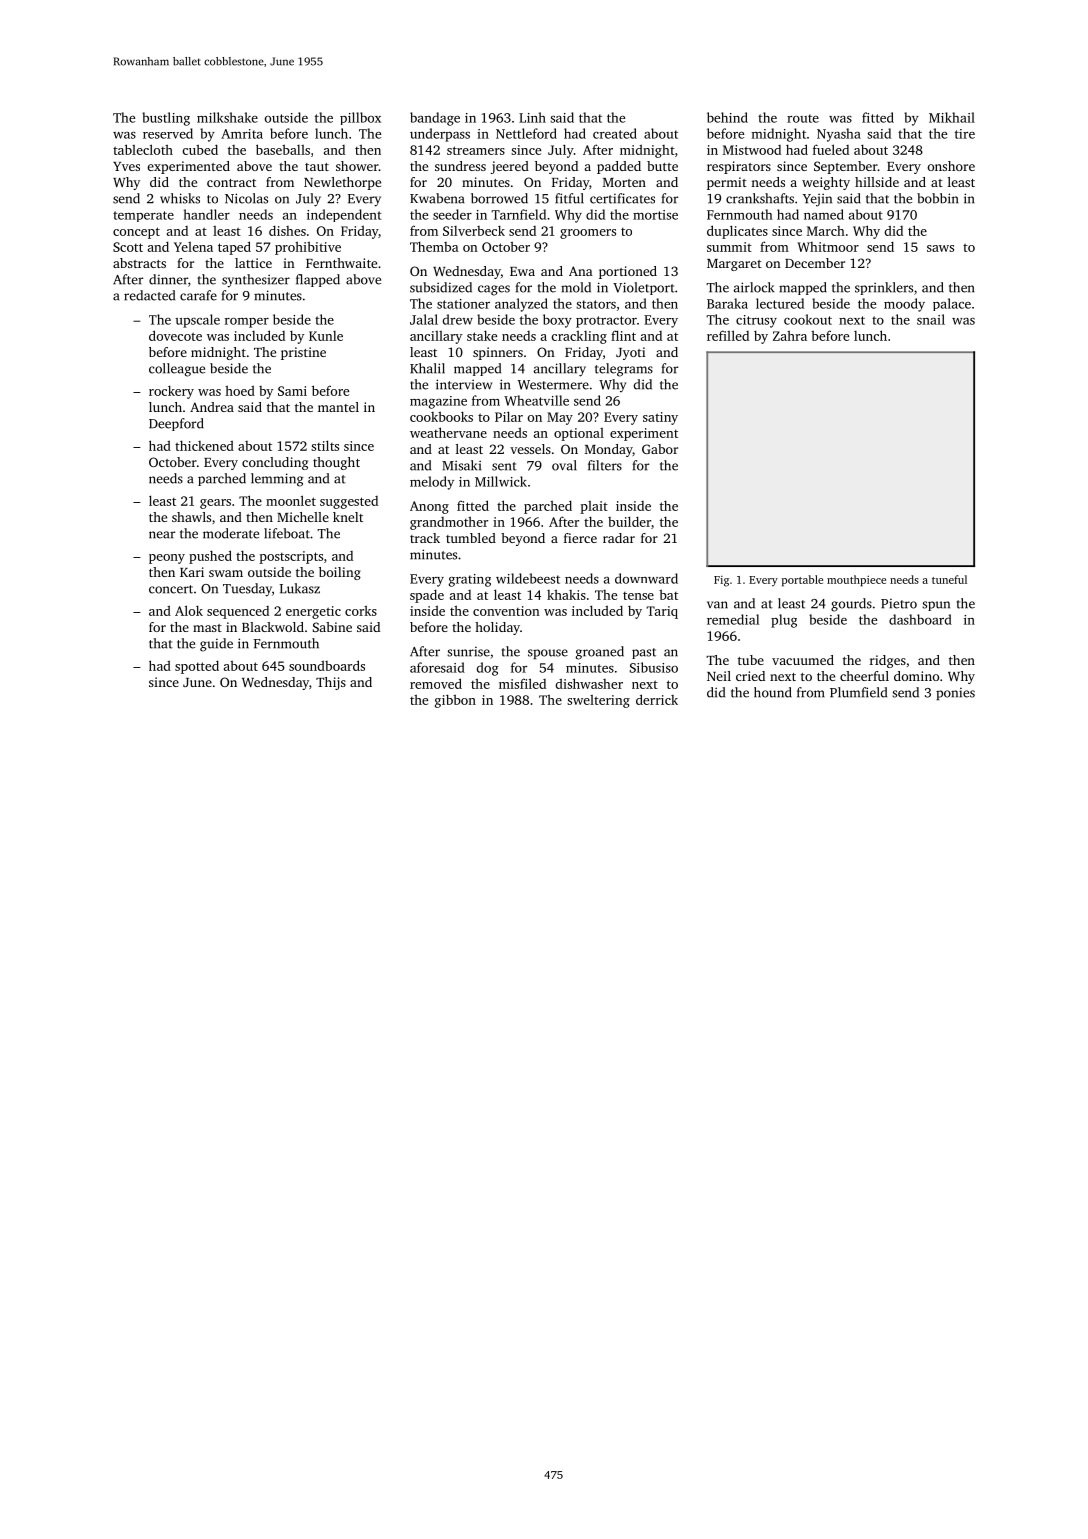  What do you see at coordinates (952, 117) in the page?
I see `Mikhail` at bounding box center [952, 117].
